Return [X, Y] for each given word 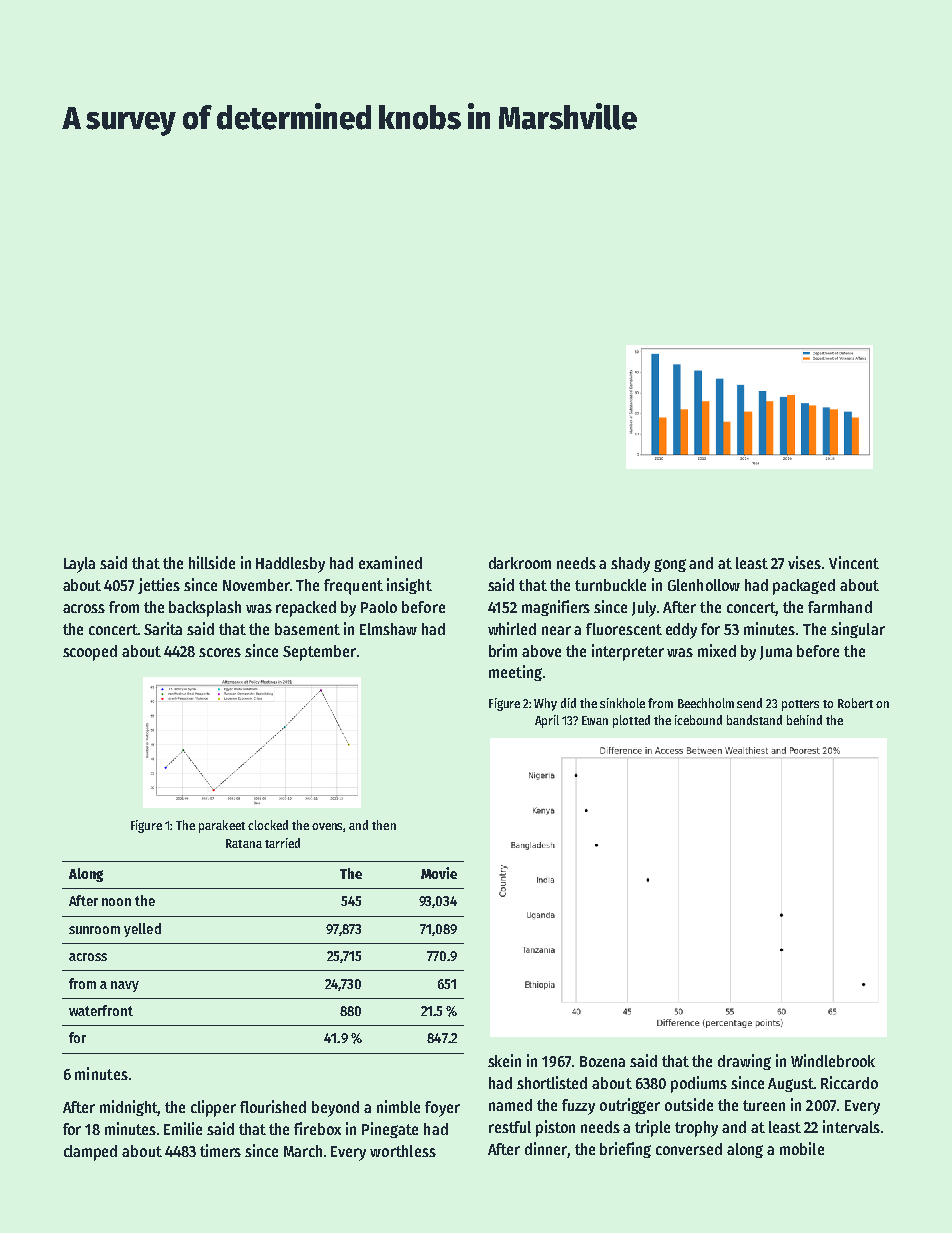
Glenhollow [704, 585]
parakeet [222, 826]
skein [504, 1060]
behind [804, 720]
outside [689, 1104]
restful [510, 1127]
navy [125, 986]
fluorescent [624, 629]
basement [307, 629]
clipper [213, 1108]
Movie [439, 873]
